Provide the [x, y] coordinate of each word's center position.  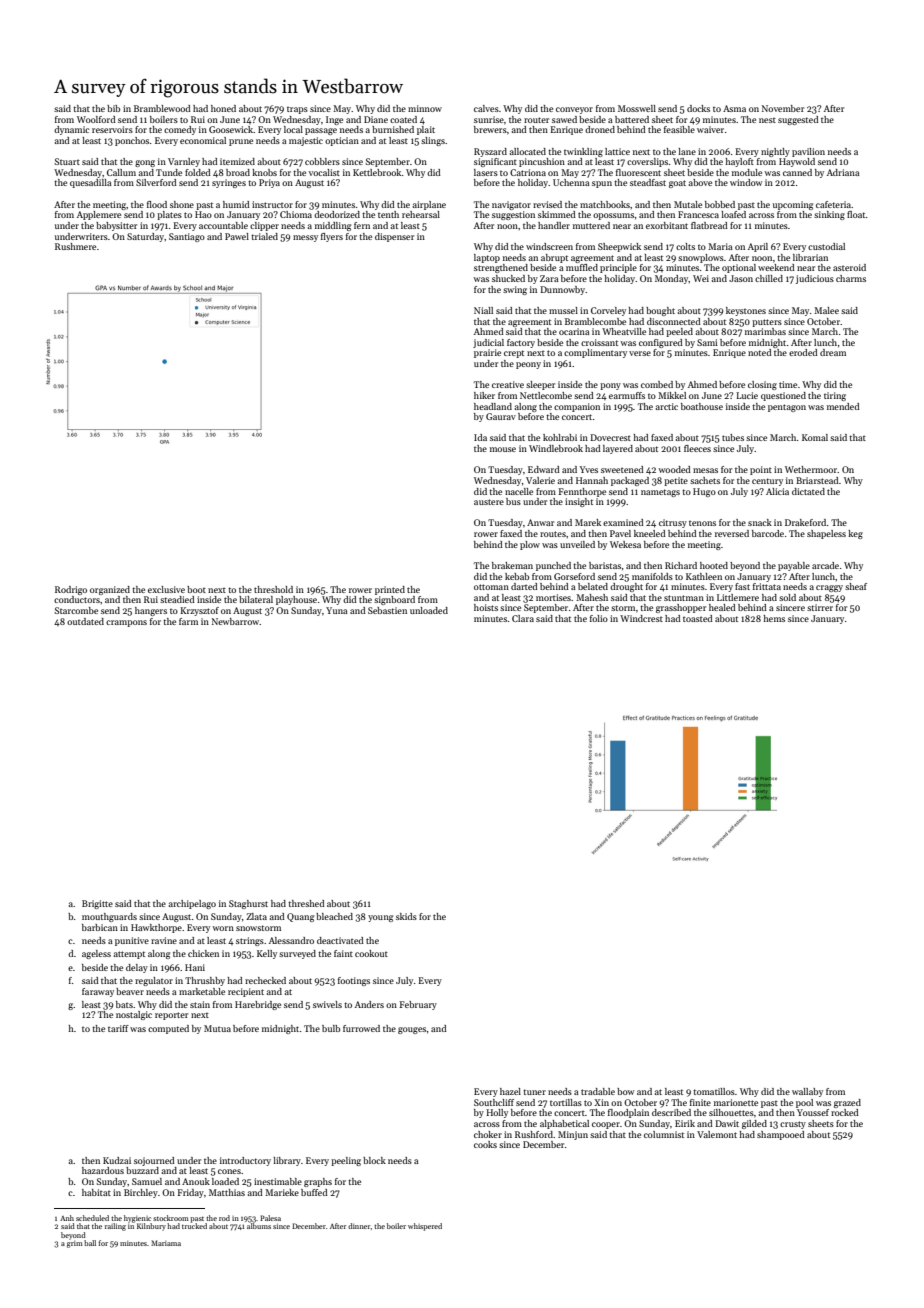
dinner [359, 1226]
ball [90, 1243]
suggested [798, 120]
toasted [698, 618]
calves [486, 108]
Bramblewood [162, 108]
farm [188, 621]
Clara [523, 618]
